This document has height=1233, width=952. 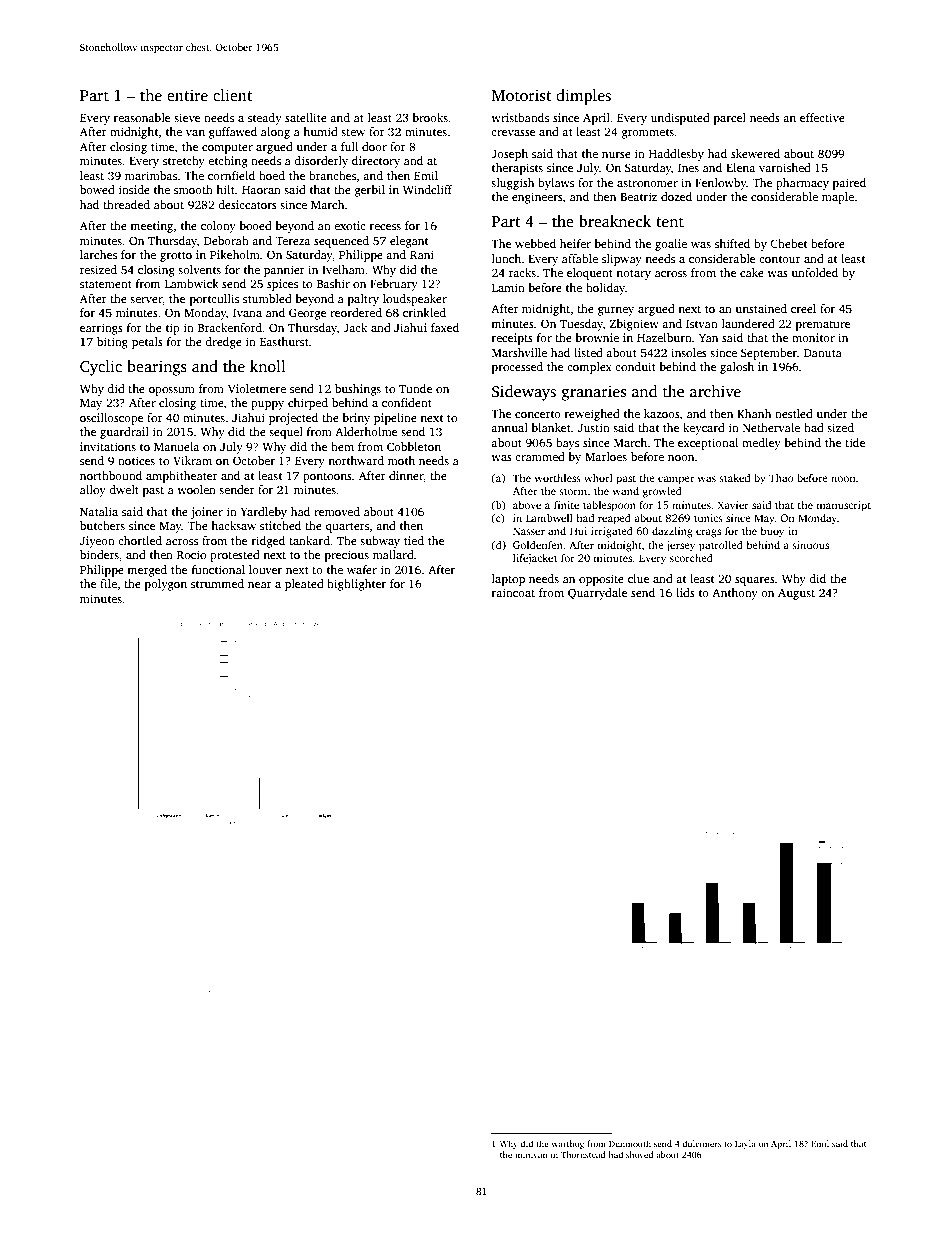 What do you see at coordinates (142, 117) in the document?
I see `reasonable` at bounding box center [142, 117].
